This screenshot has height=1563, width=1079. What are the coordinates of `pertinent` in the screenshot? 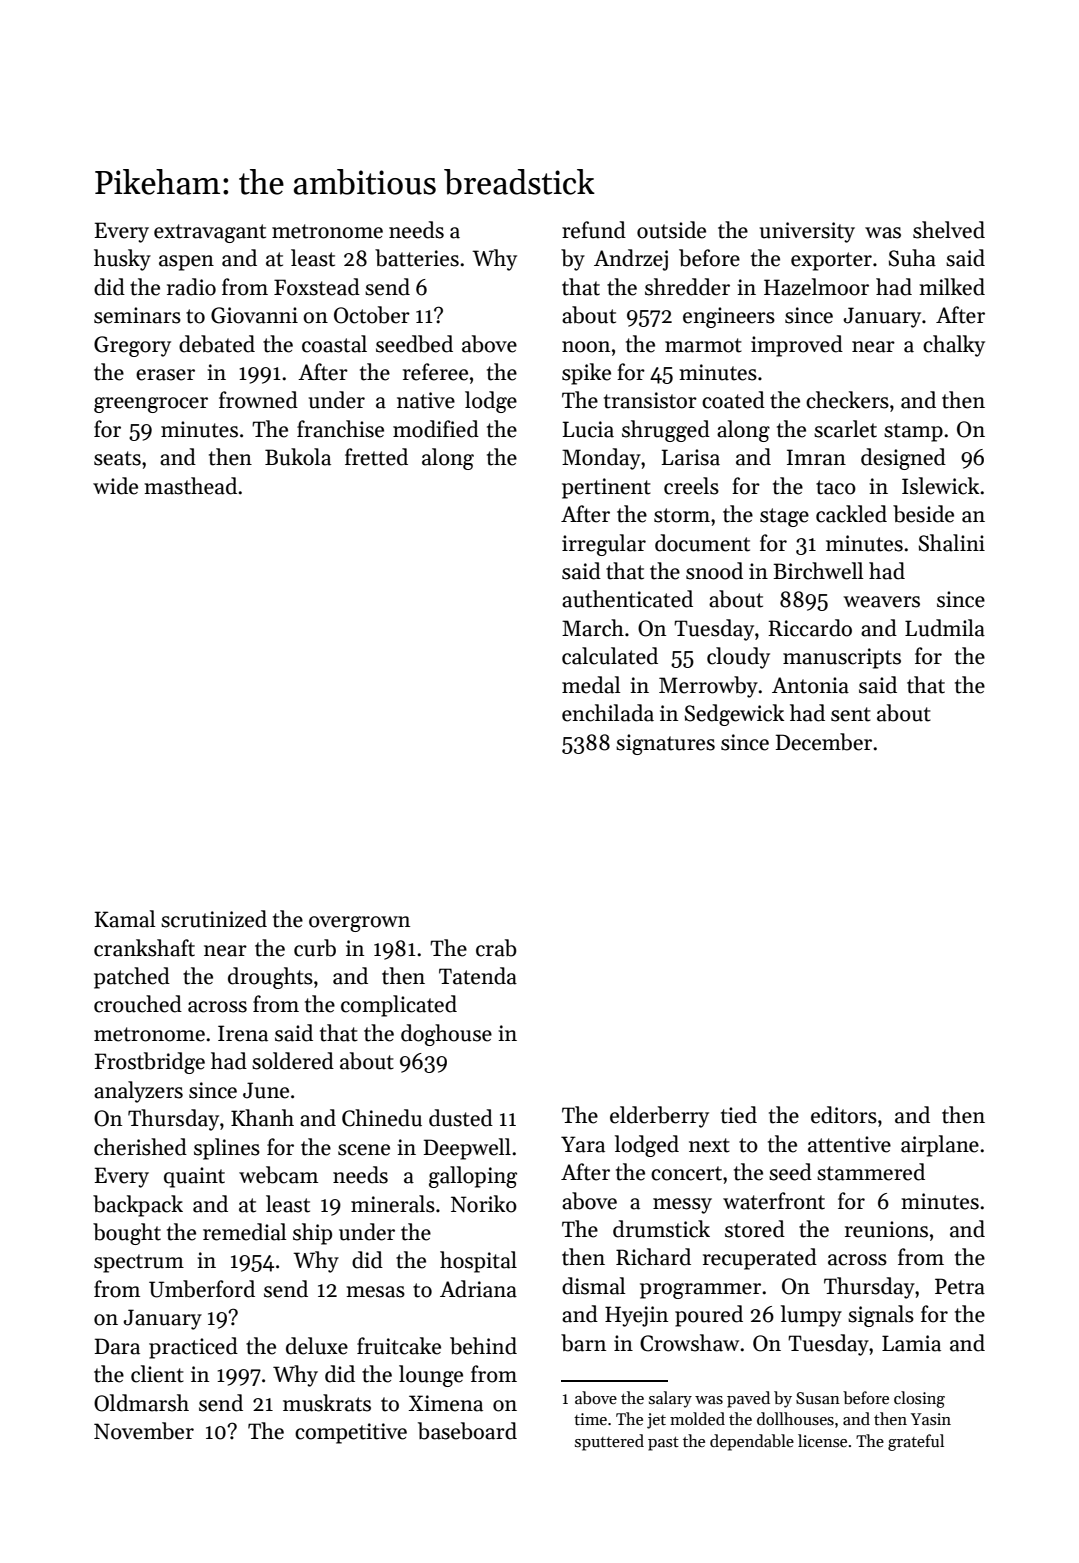 It's located at (606, 488).
